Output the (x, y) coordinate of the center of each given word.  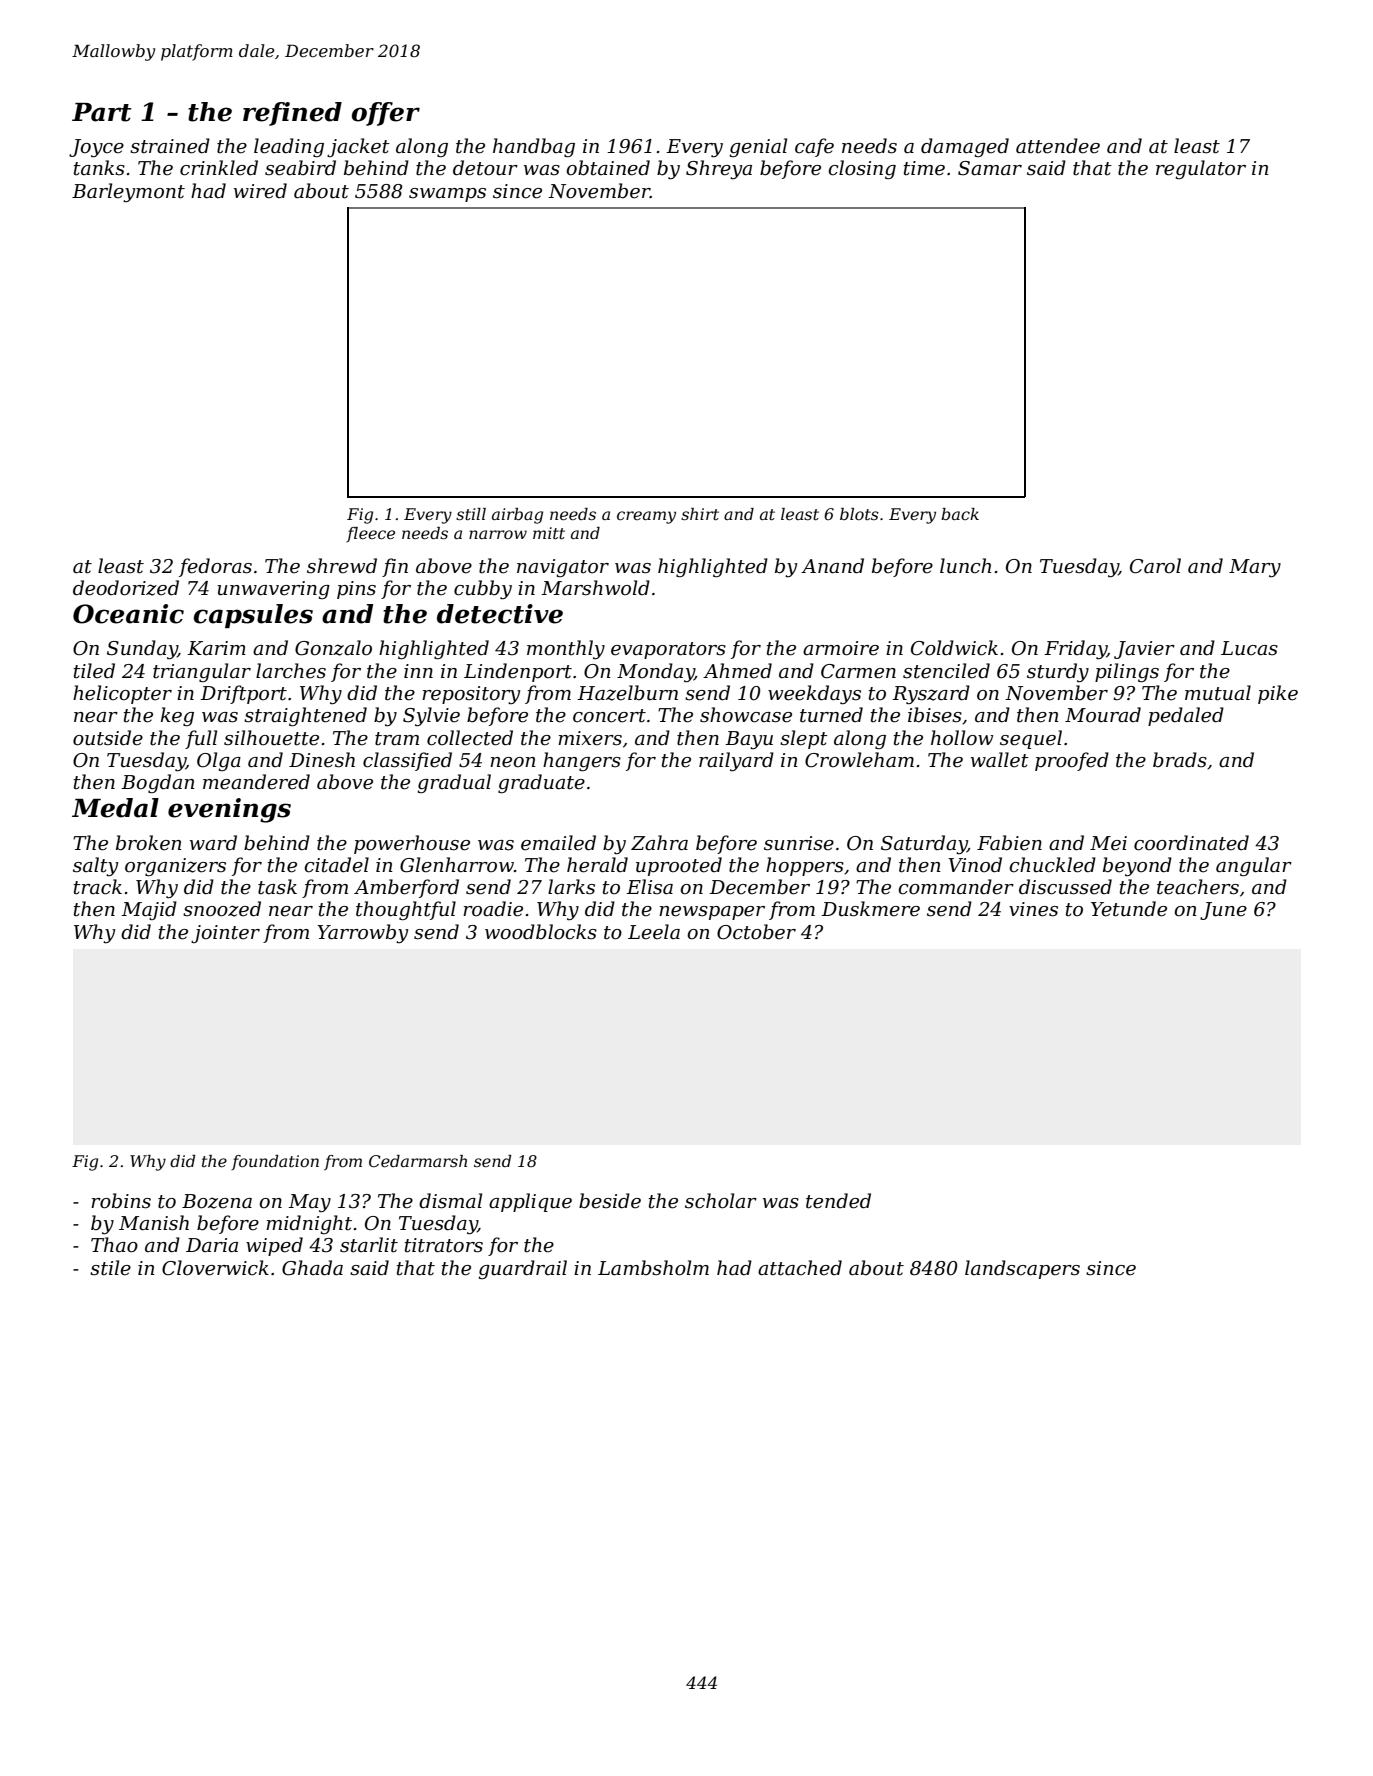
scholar (721, 1201)
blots (859, 514)
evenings (229, 810)
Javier (1144, 650)
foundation (275, 1162)
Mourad (1103, 715)
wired (260, 191)
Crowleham (859, 760)
